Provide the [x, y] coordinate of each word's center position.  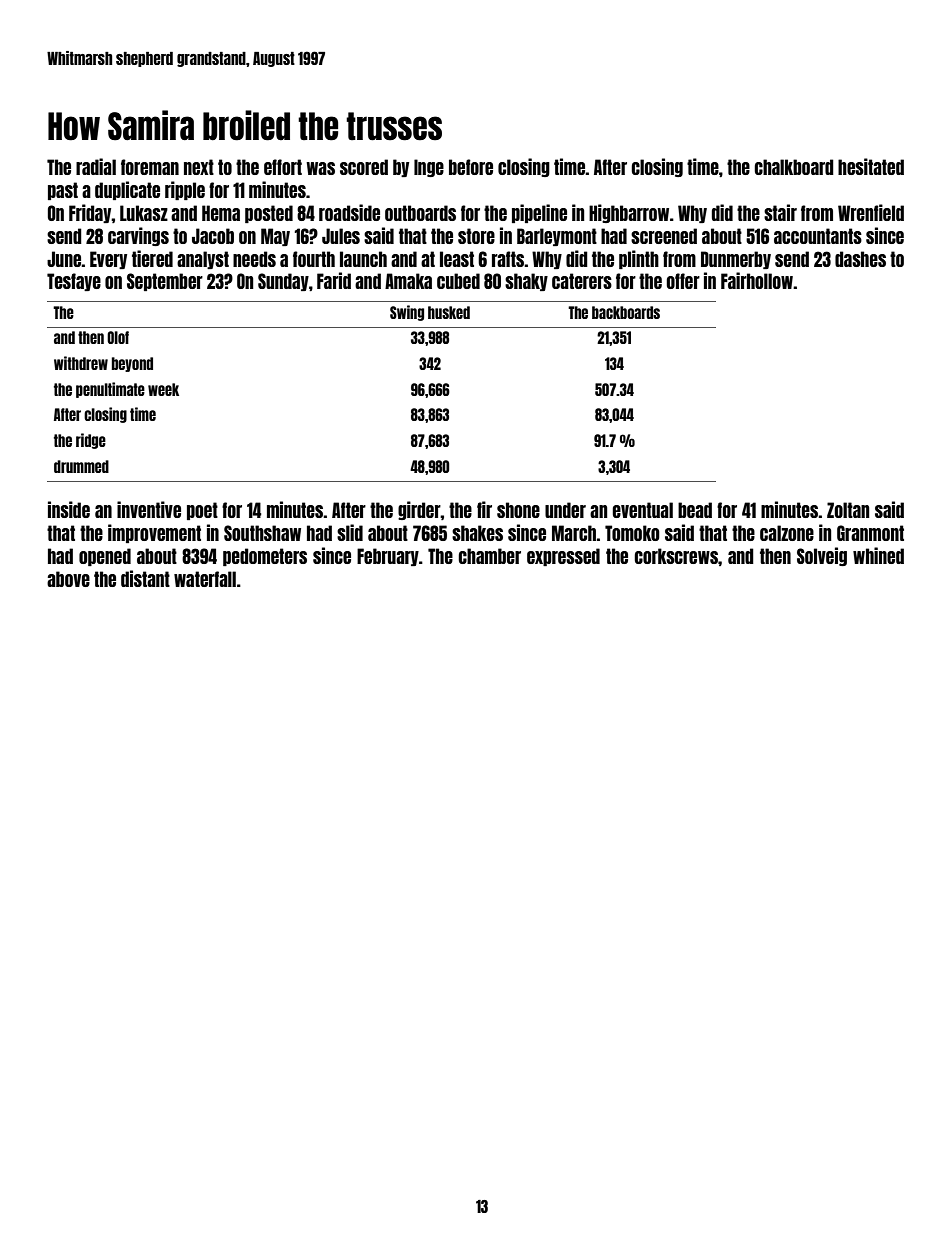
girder [419, 510]
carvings [138, 236]
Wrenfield [871, 212]
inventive [149, 509]
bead [695, 510]
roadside [349, 212]
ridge [91, 441]
